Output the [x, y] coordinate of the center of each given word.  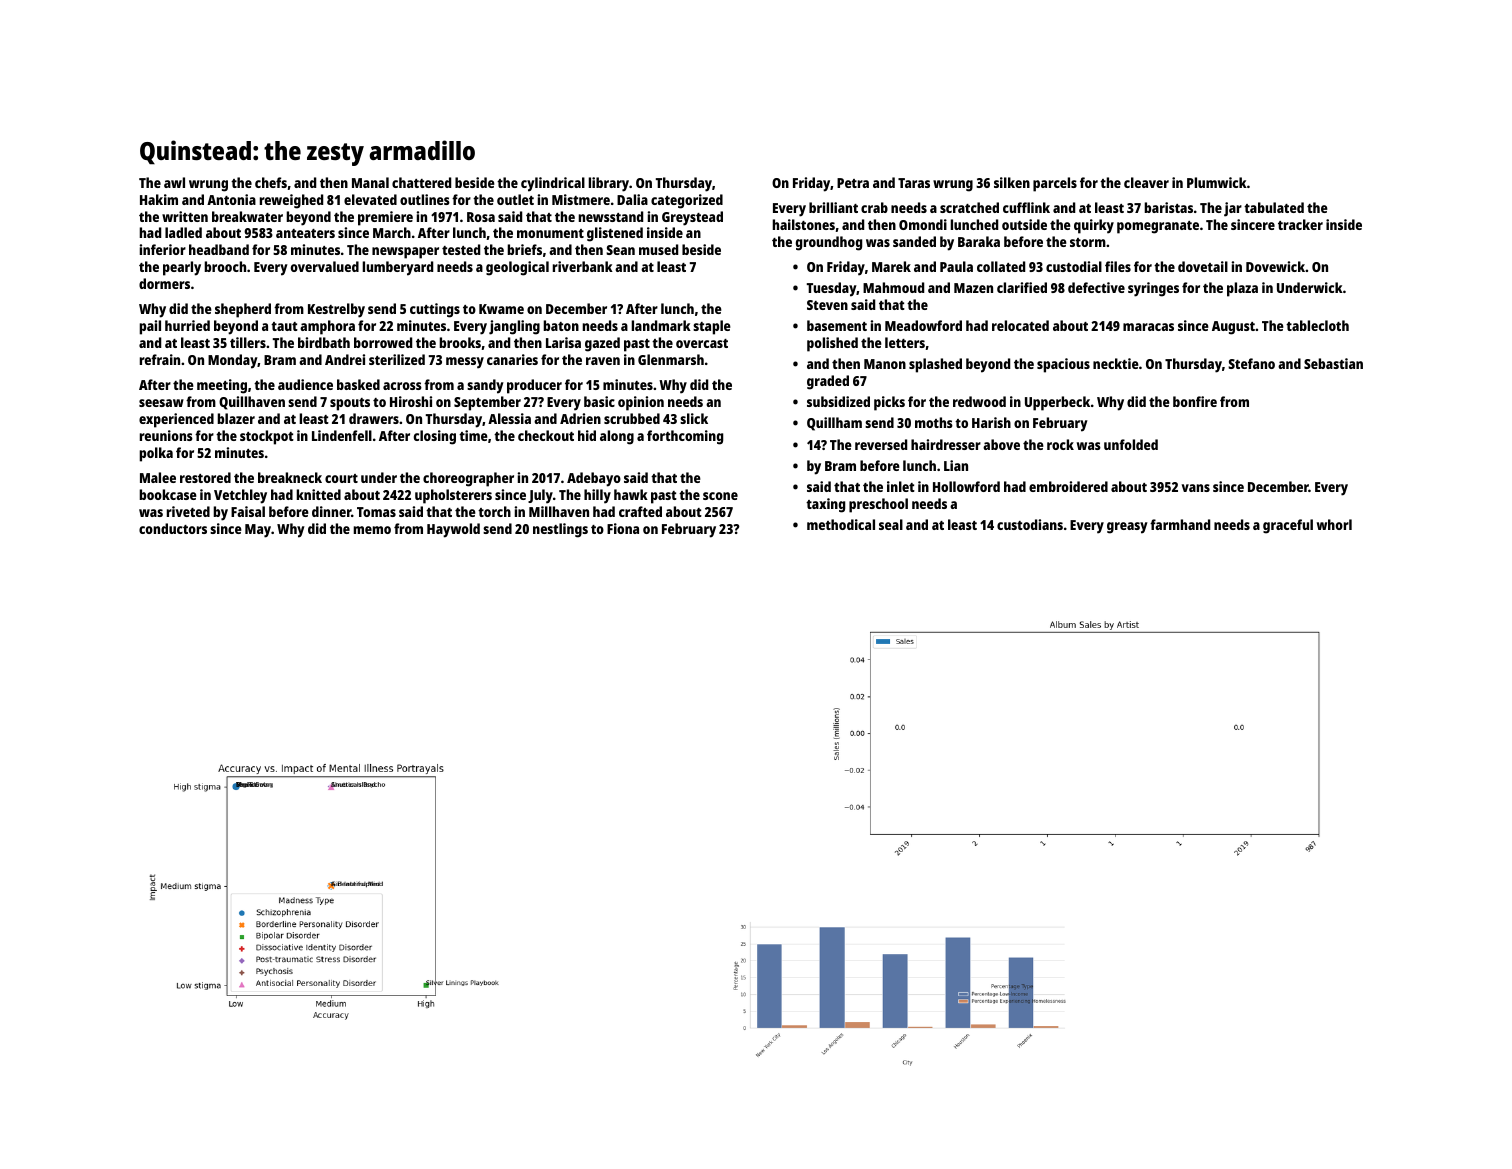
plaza [1242, 289]
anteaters [305, 233]
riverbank [583, 266]
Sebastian [1333, 363]
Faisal [248, 511]
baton [561, 325]
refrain [160, 359]
